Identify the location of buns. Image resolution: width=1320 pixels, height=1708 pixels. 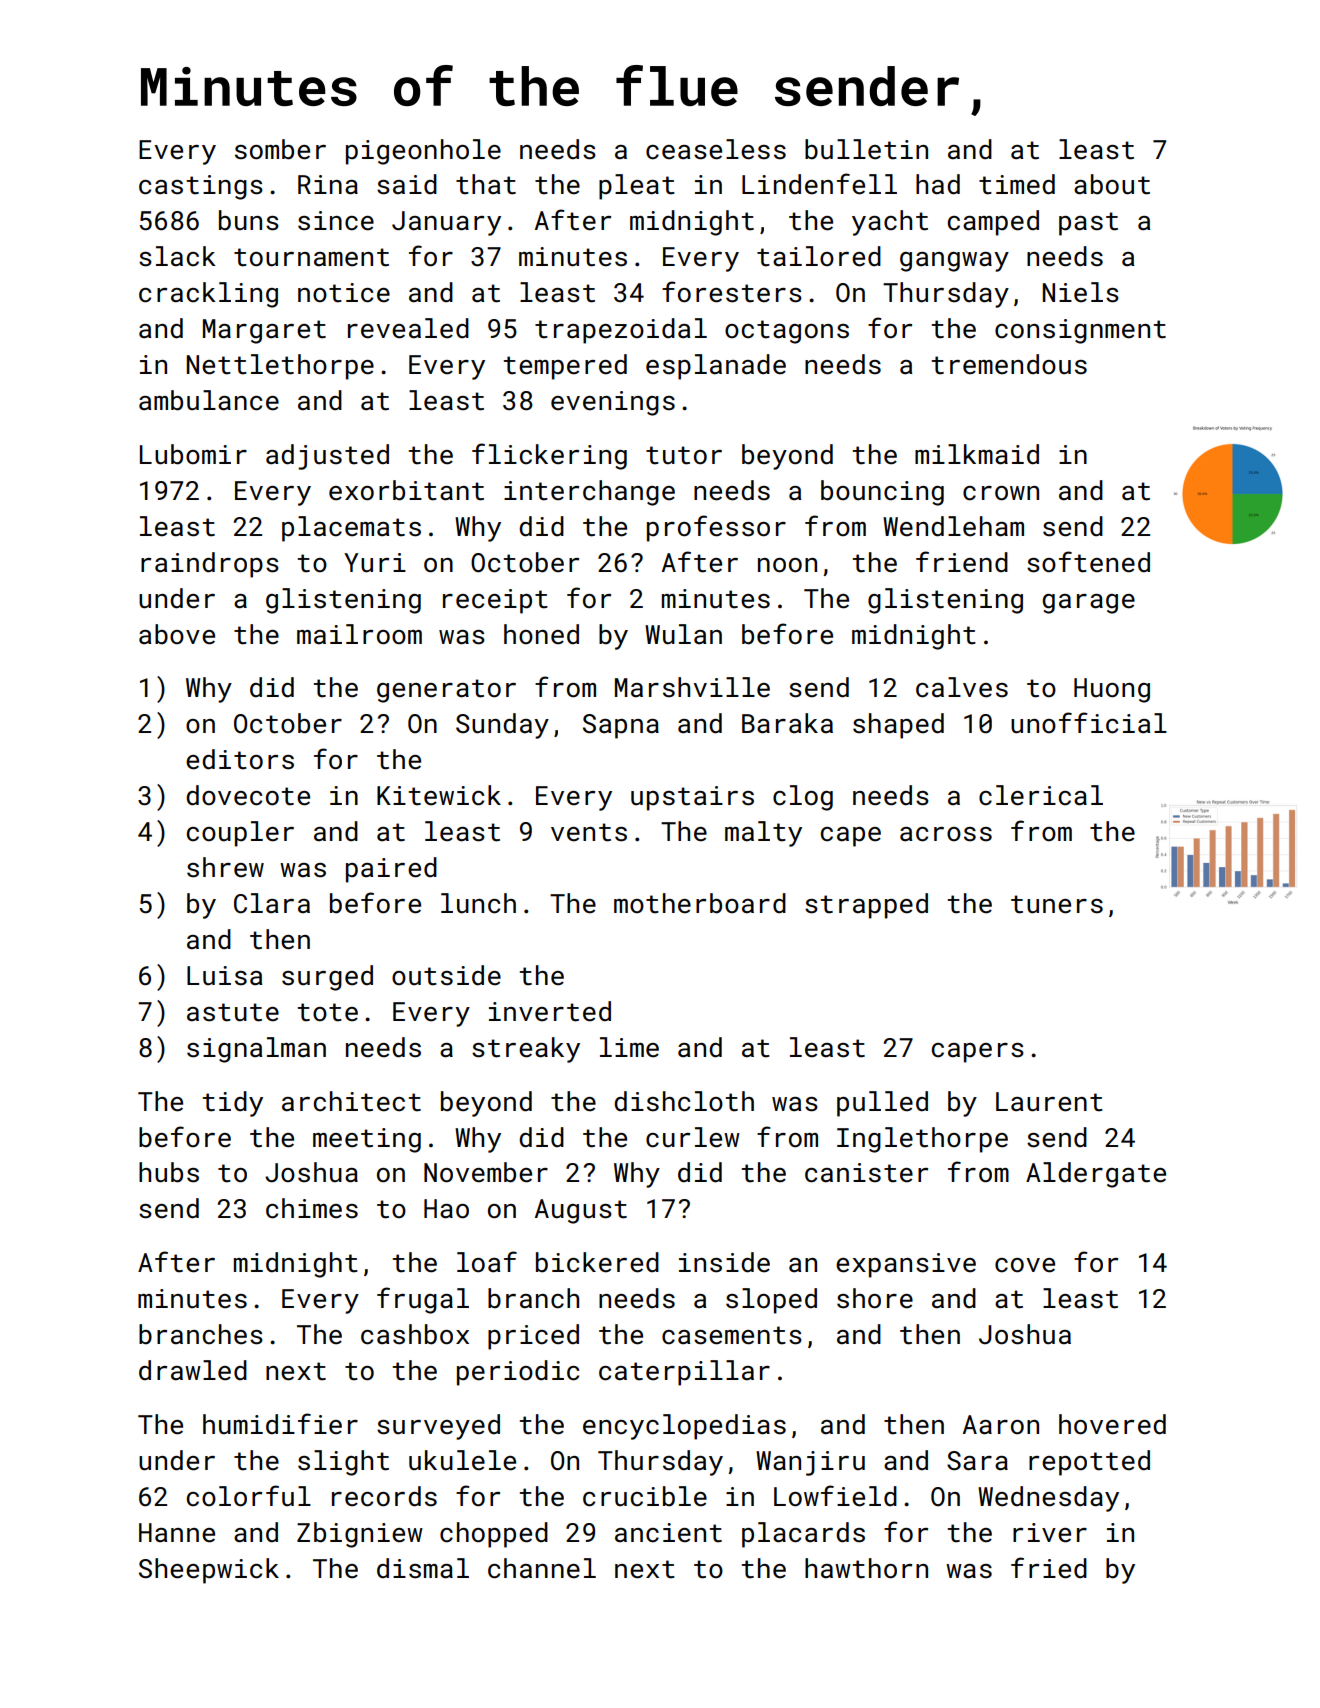
(249, 220).
